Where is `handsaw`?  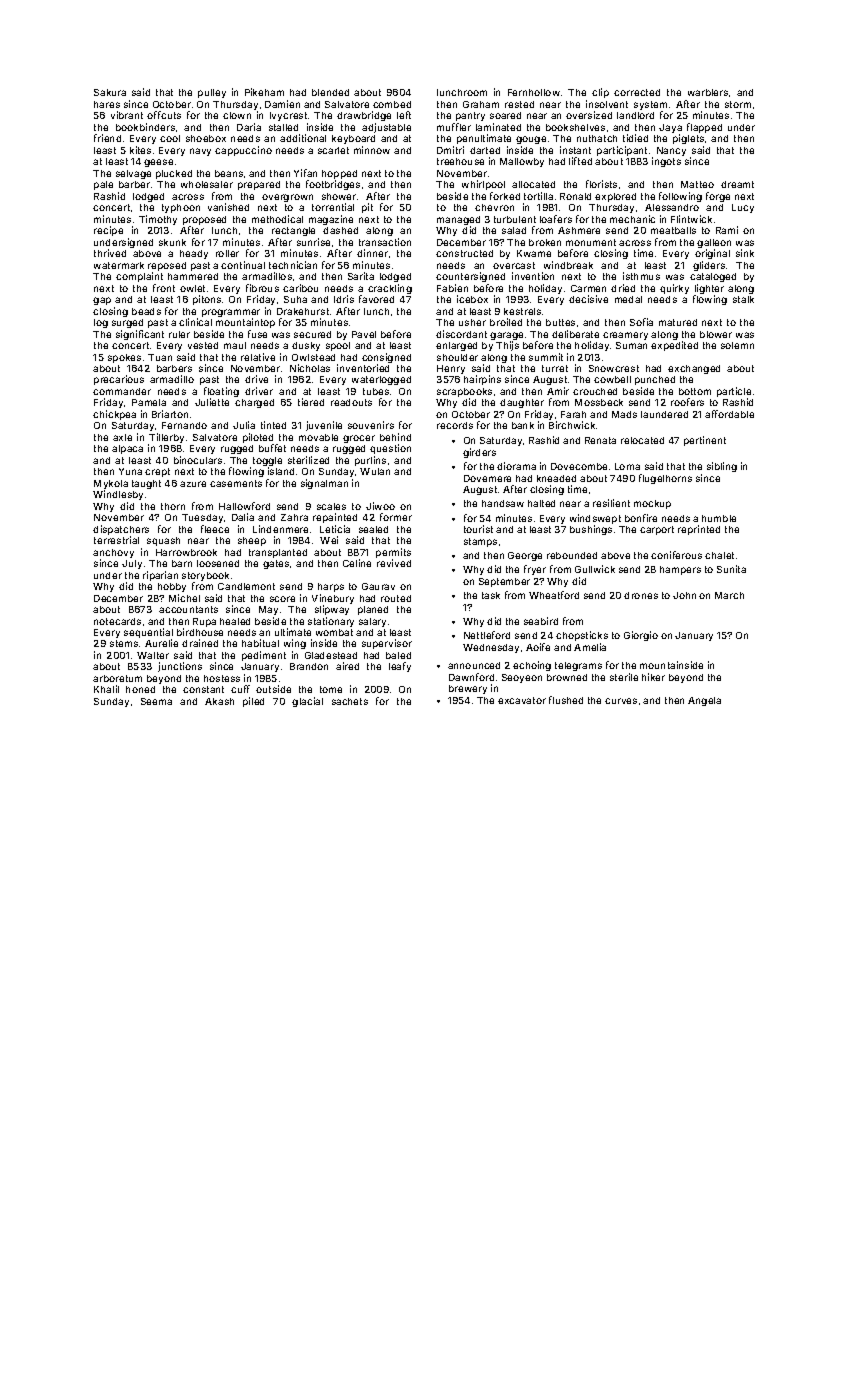
handsaw is located at coordinates (503, 503).
